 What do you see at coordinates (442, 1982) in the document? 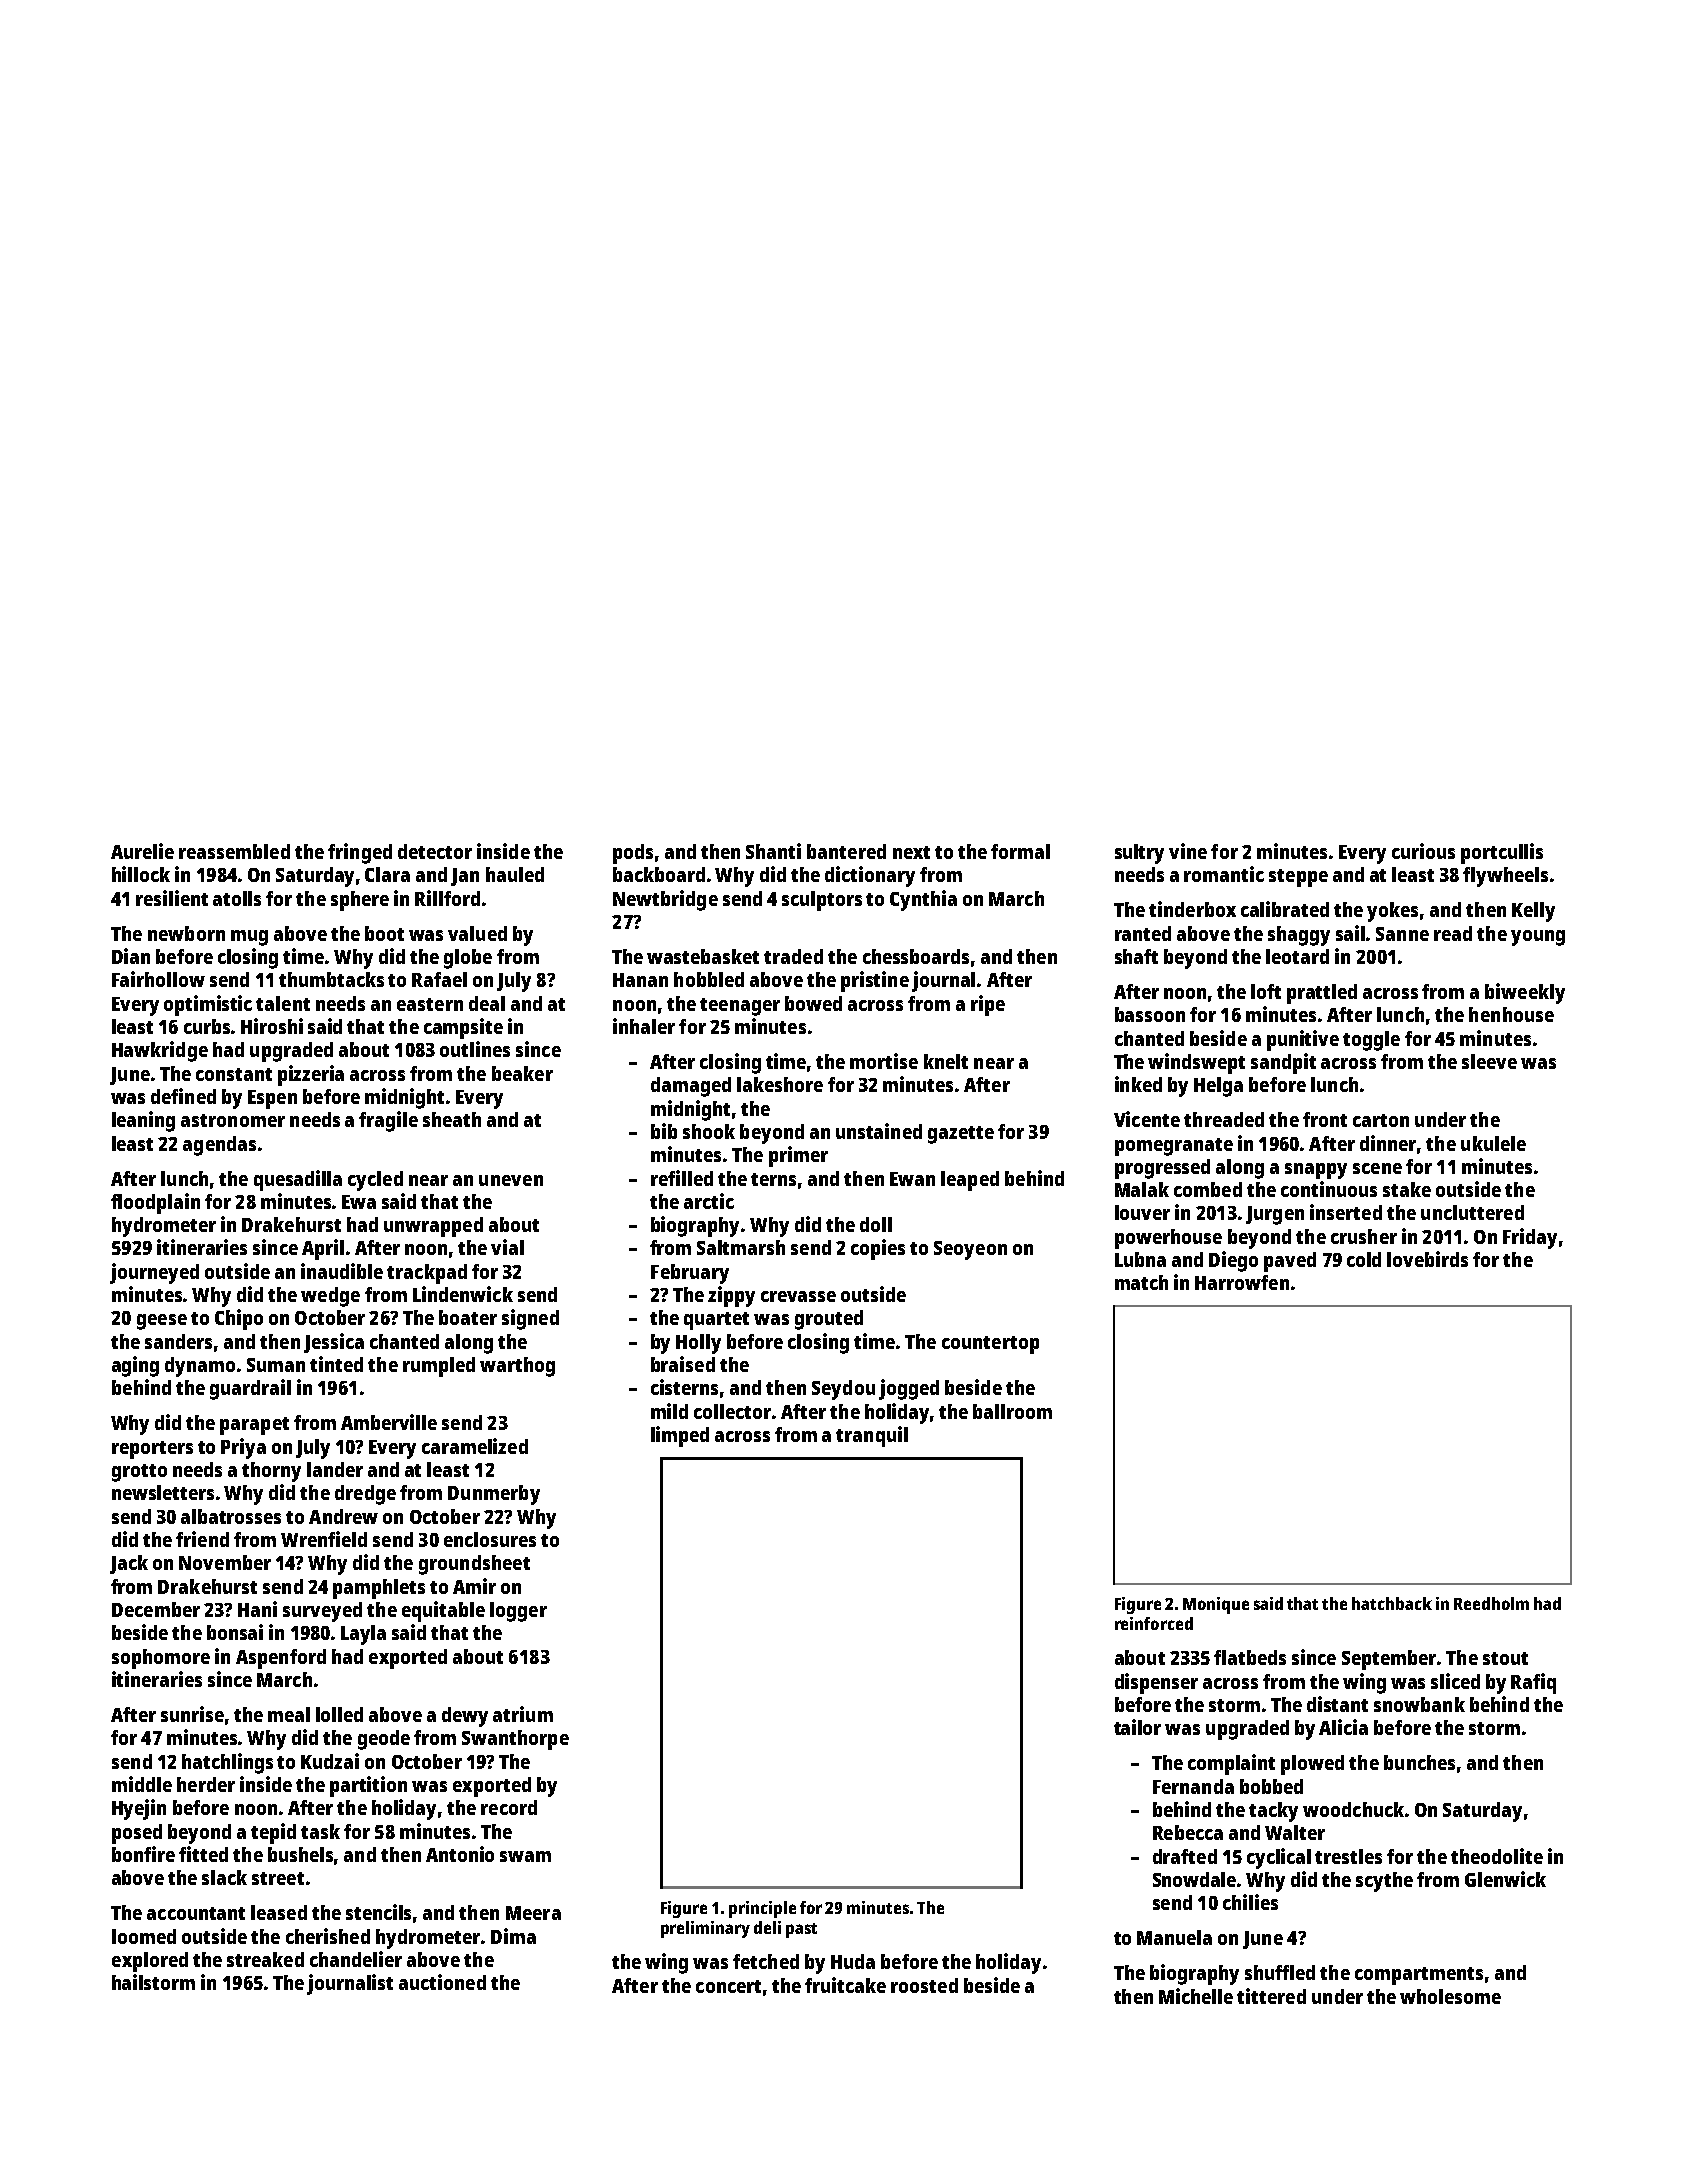
I see `auctioned` at bounding box center [442, 1982].
